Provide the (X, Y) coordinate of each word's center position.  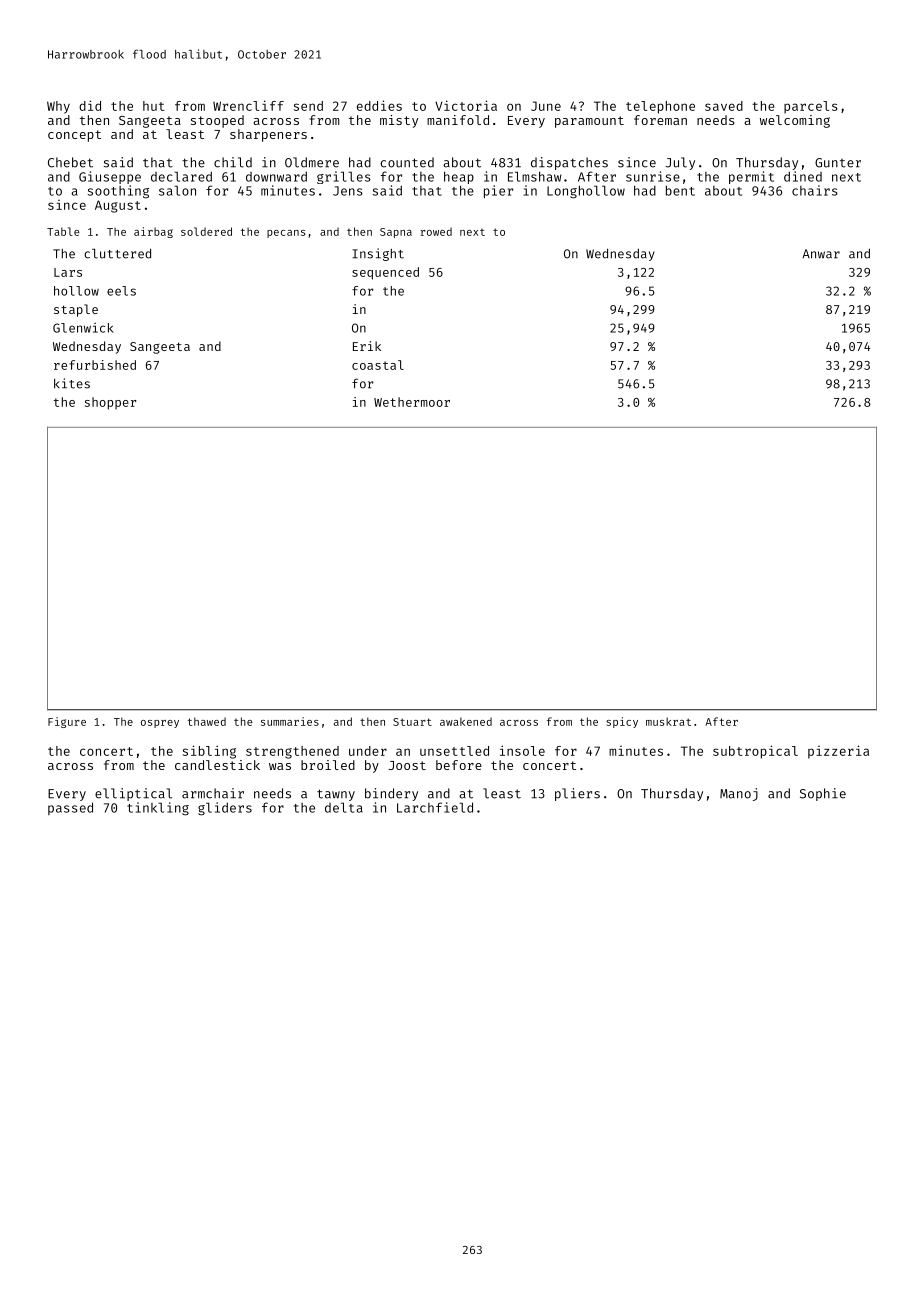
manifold (458, 120)
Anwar (821, 254)
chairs (815, 190)
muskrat (668, 721)
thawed (207, 721)
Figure (67, 722)
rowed (436, 231)
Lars (68, 272)
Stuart (412, 722)
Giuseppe (110, 177)
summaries (290, 721)
